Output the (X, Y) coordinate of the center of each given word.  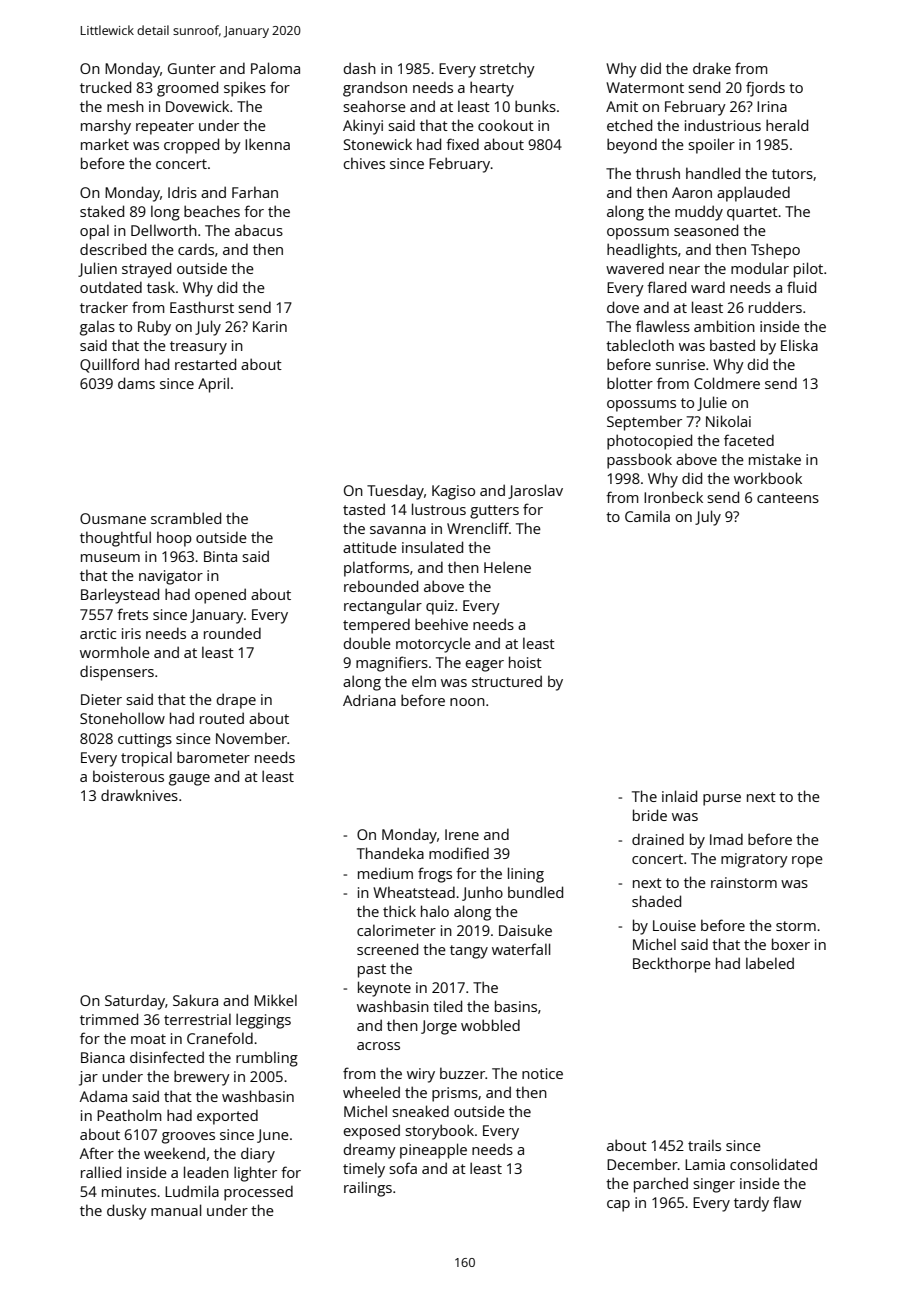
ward (708, 287)
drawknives (139, 795)
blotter (630, 383)
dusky (127, 1212)
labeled (770, 963)
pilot (808, 270)
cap (618, 1206)
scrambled (186, 518)
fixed (462, 144)
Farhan (255, 192)
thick (399, 911)
